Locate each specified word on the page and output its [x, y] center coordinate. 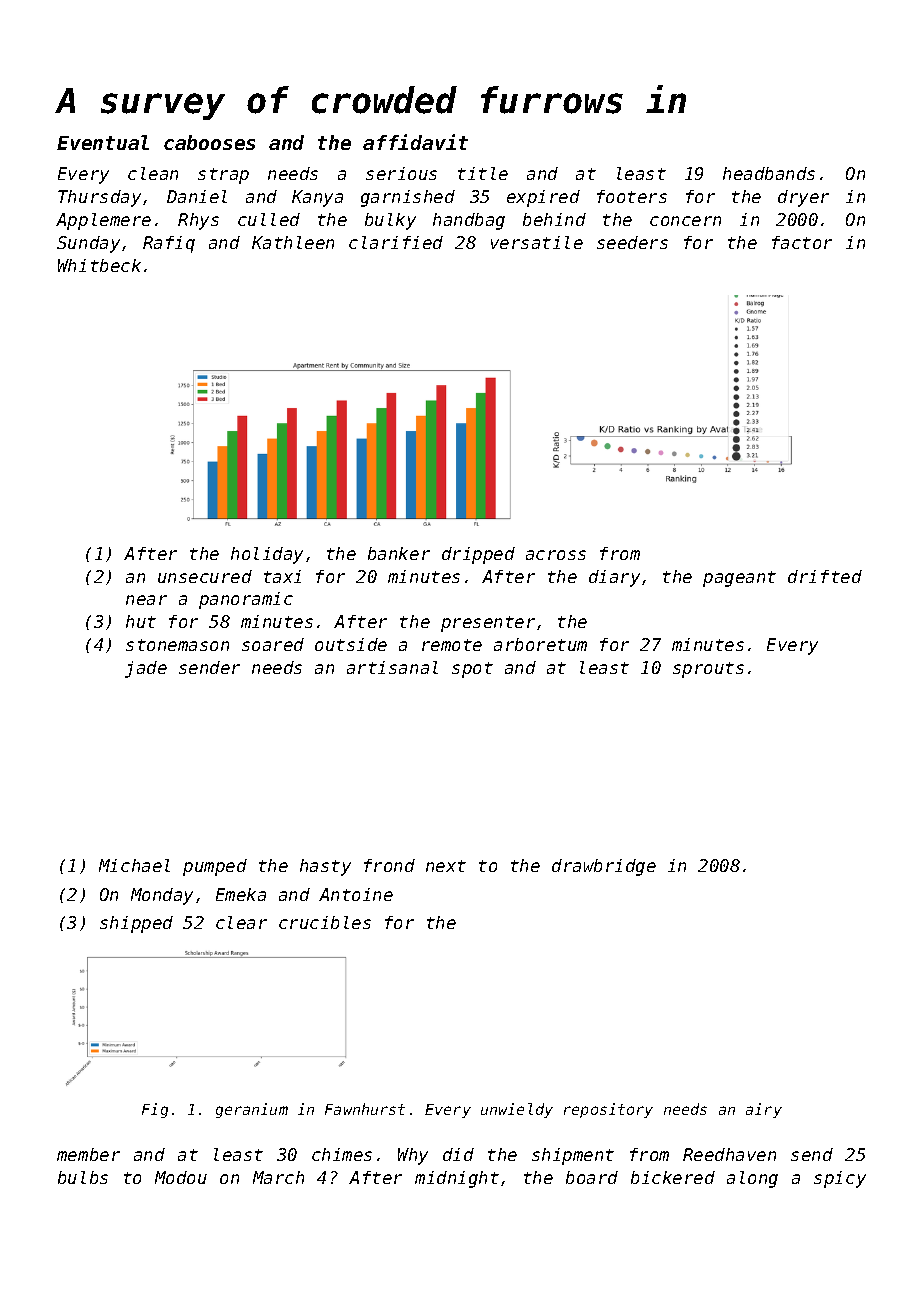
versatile [537, 242]
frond [389, 865]
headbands [769, 173]
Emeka [241, 894]
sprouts [708, 670]
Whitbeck [99, 265]
